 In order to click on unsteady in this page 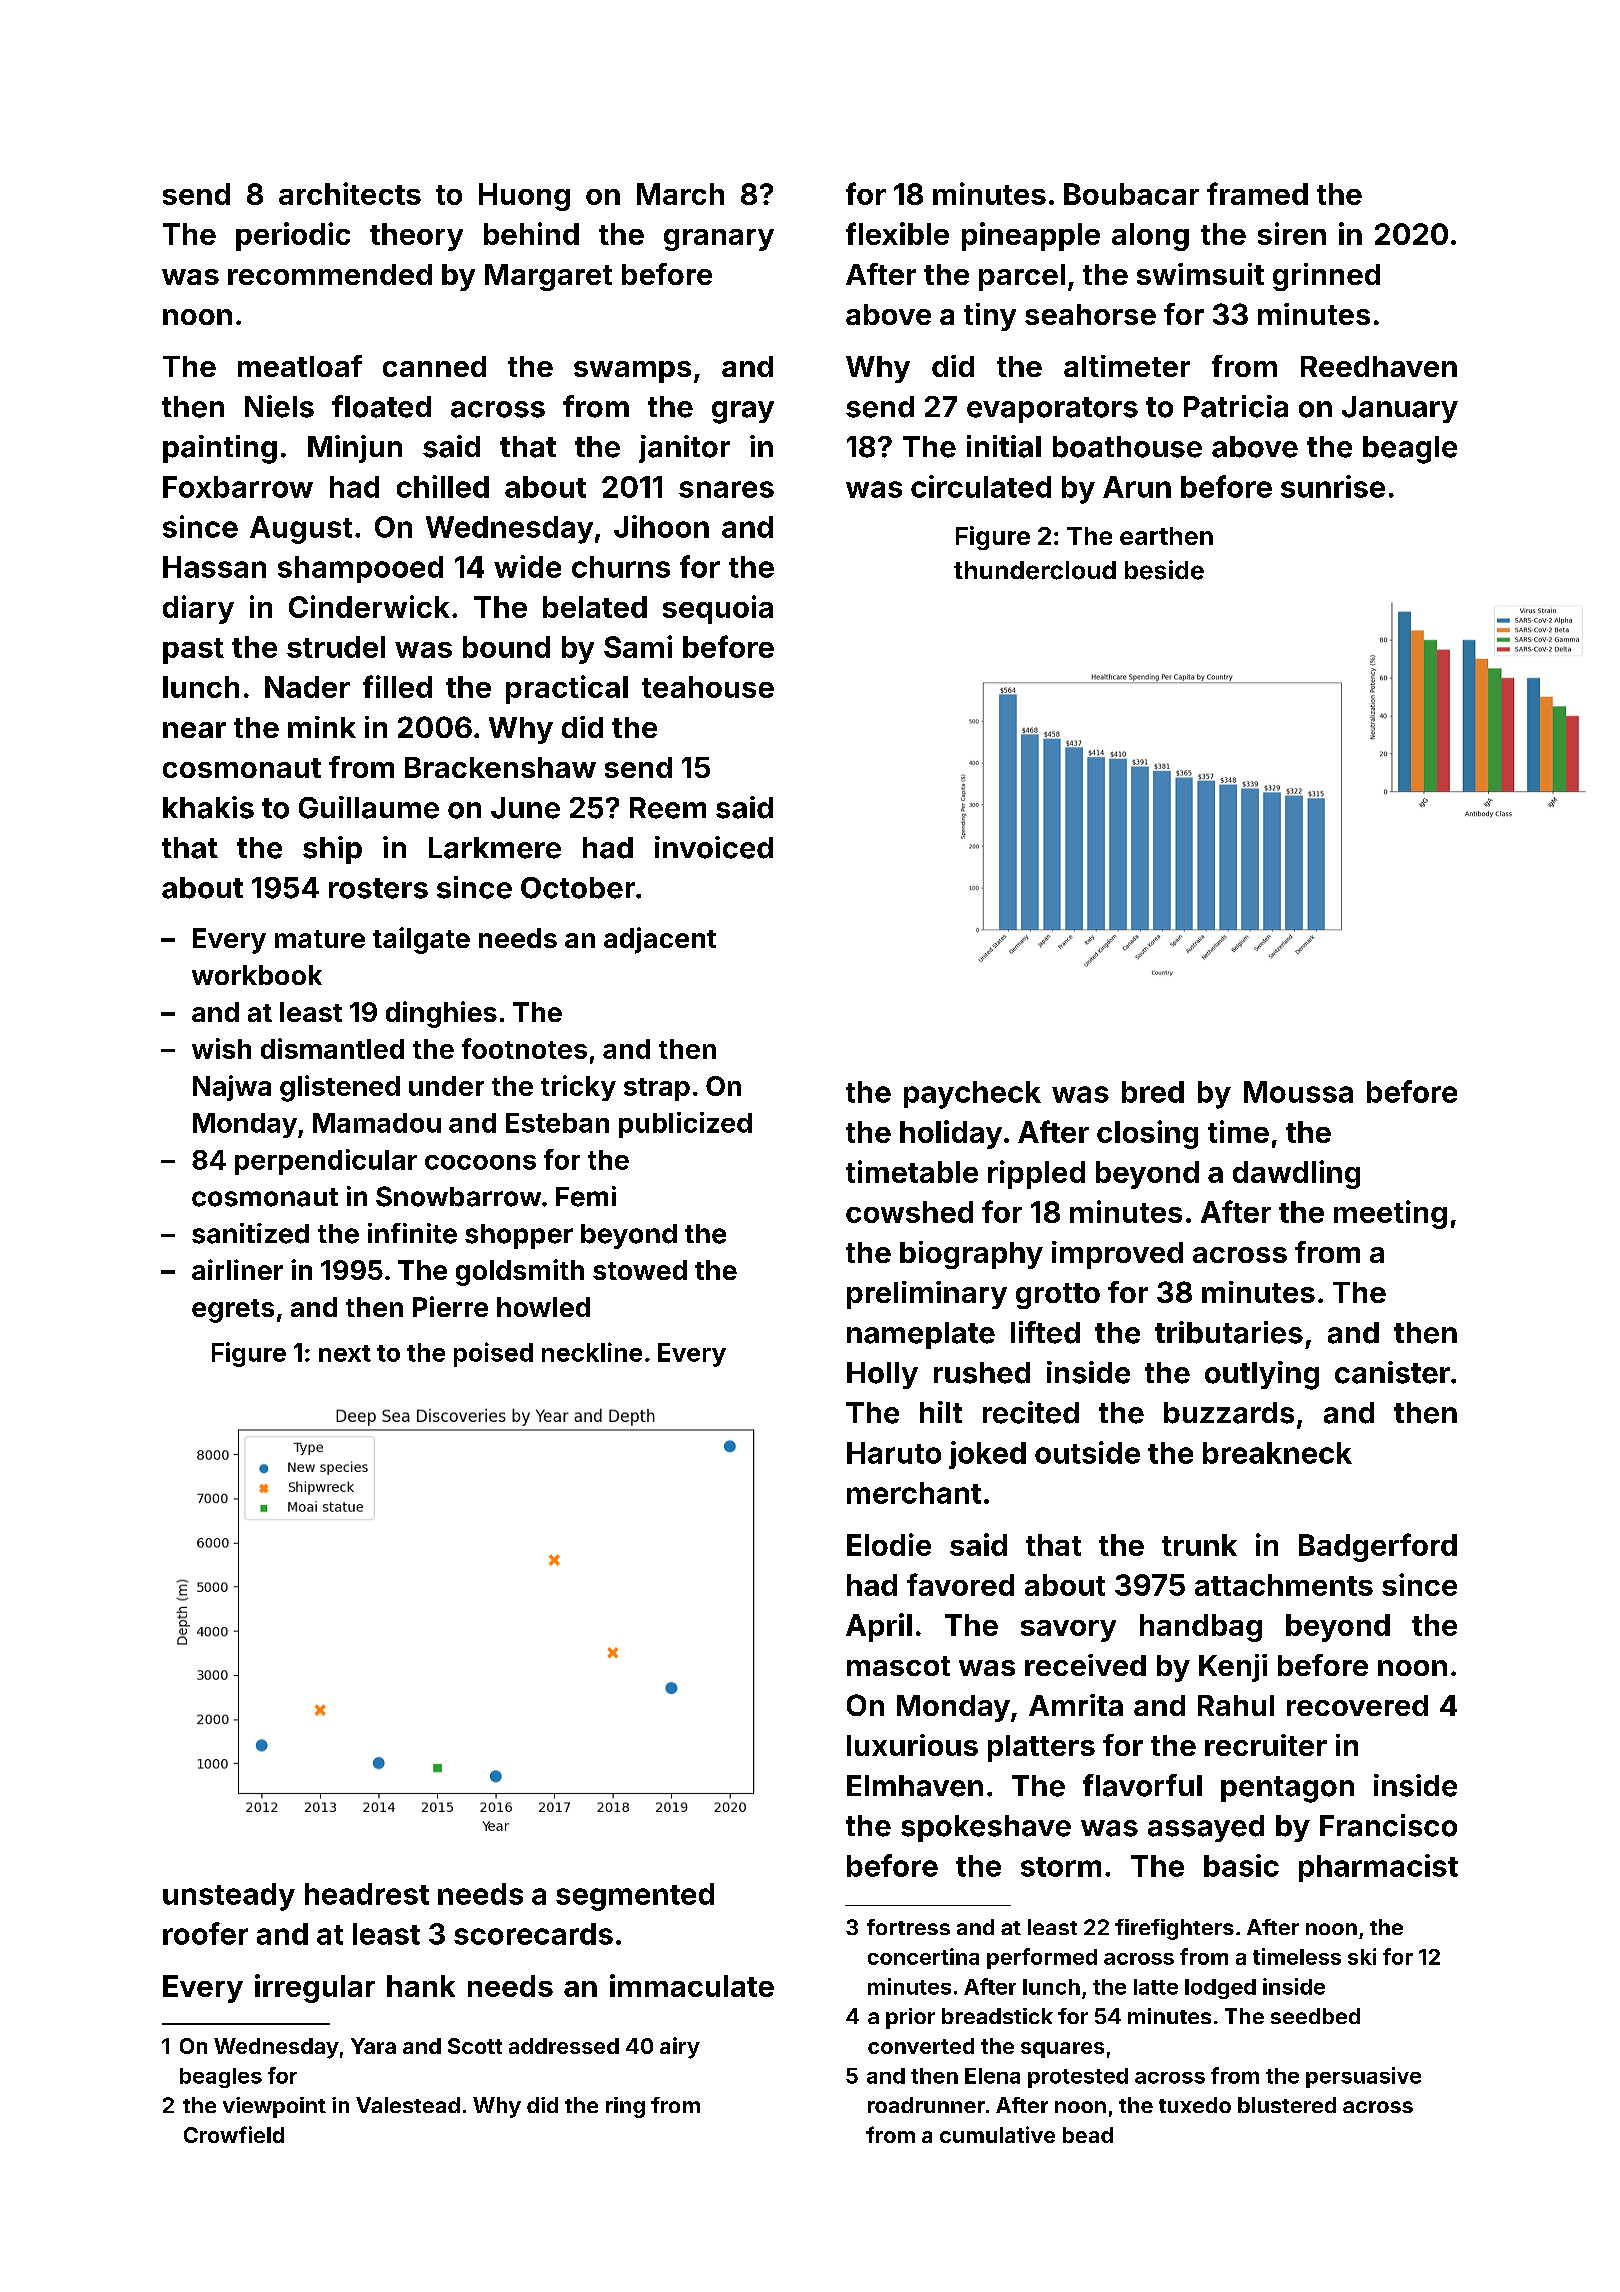, I will do `click(229, 1897)`.
